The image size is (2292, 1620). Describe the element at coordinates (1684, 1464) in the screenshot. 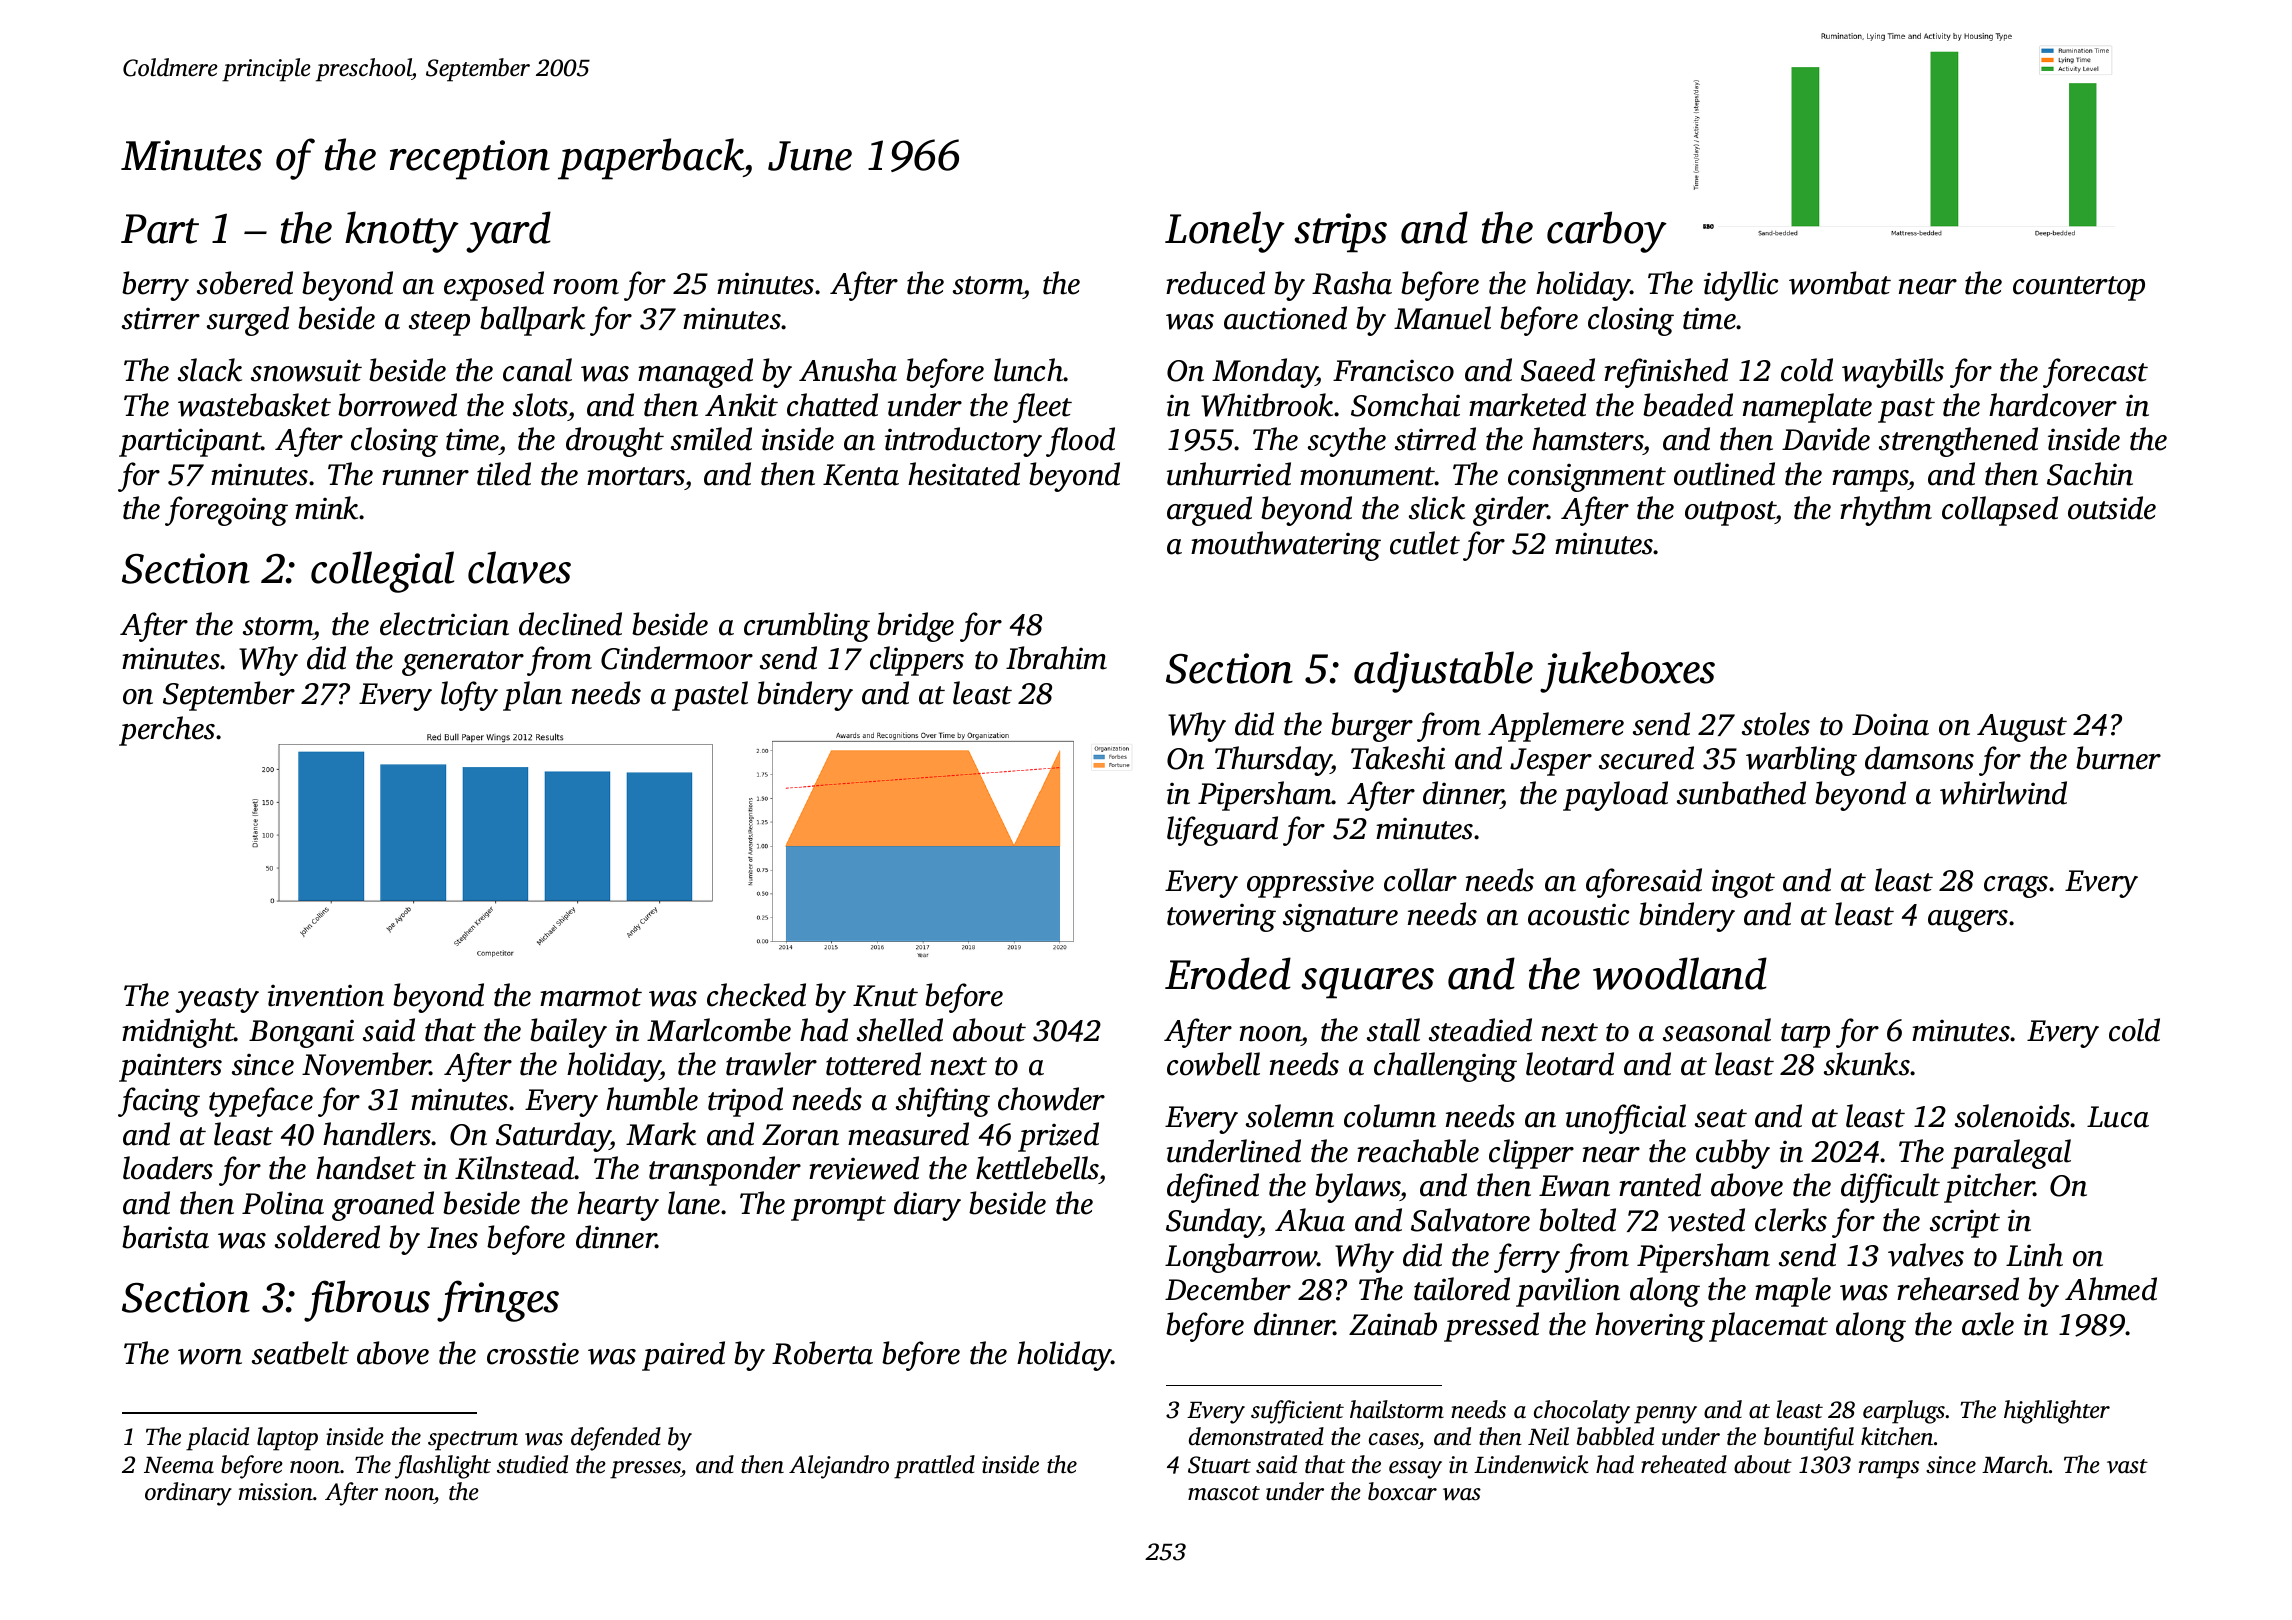

I see `reheated` at that location.
